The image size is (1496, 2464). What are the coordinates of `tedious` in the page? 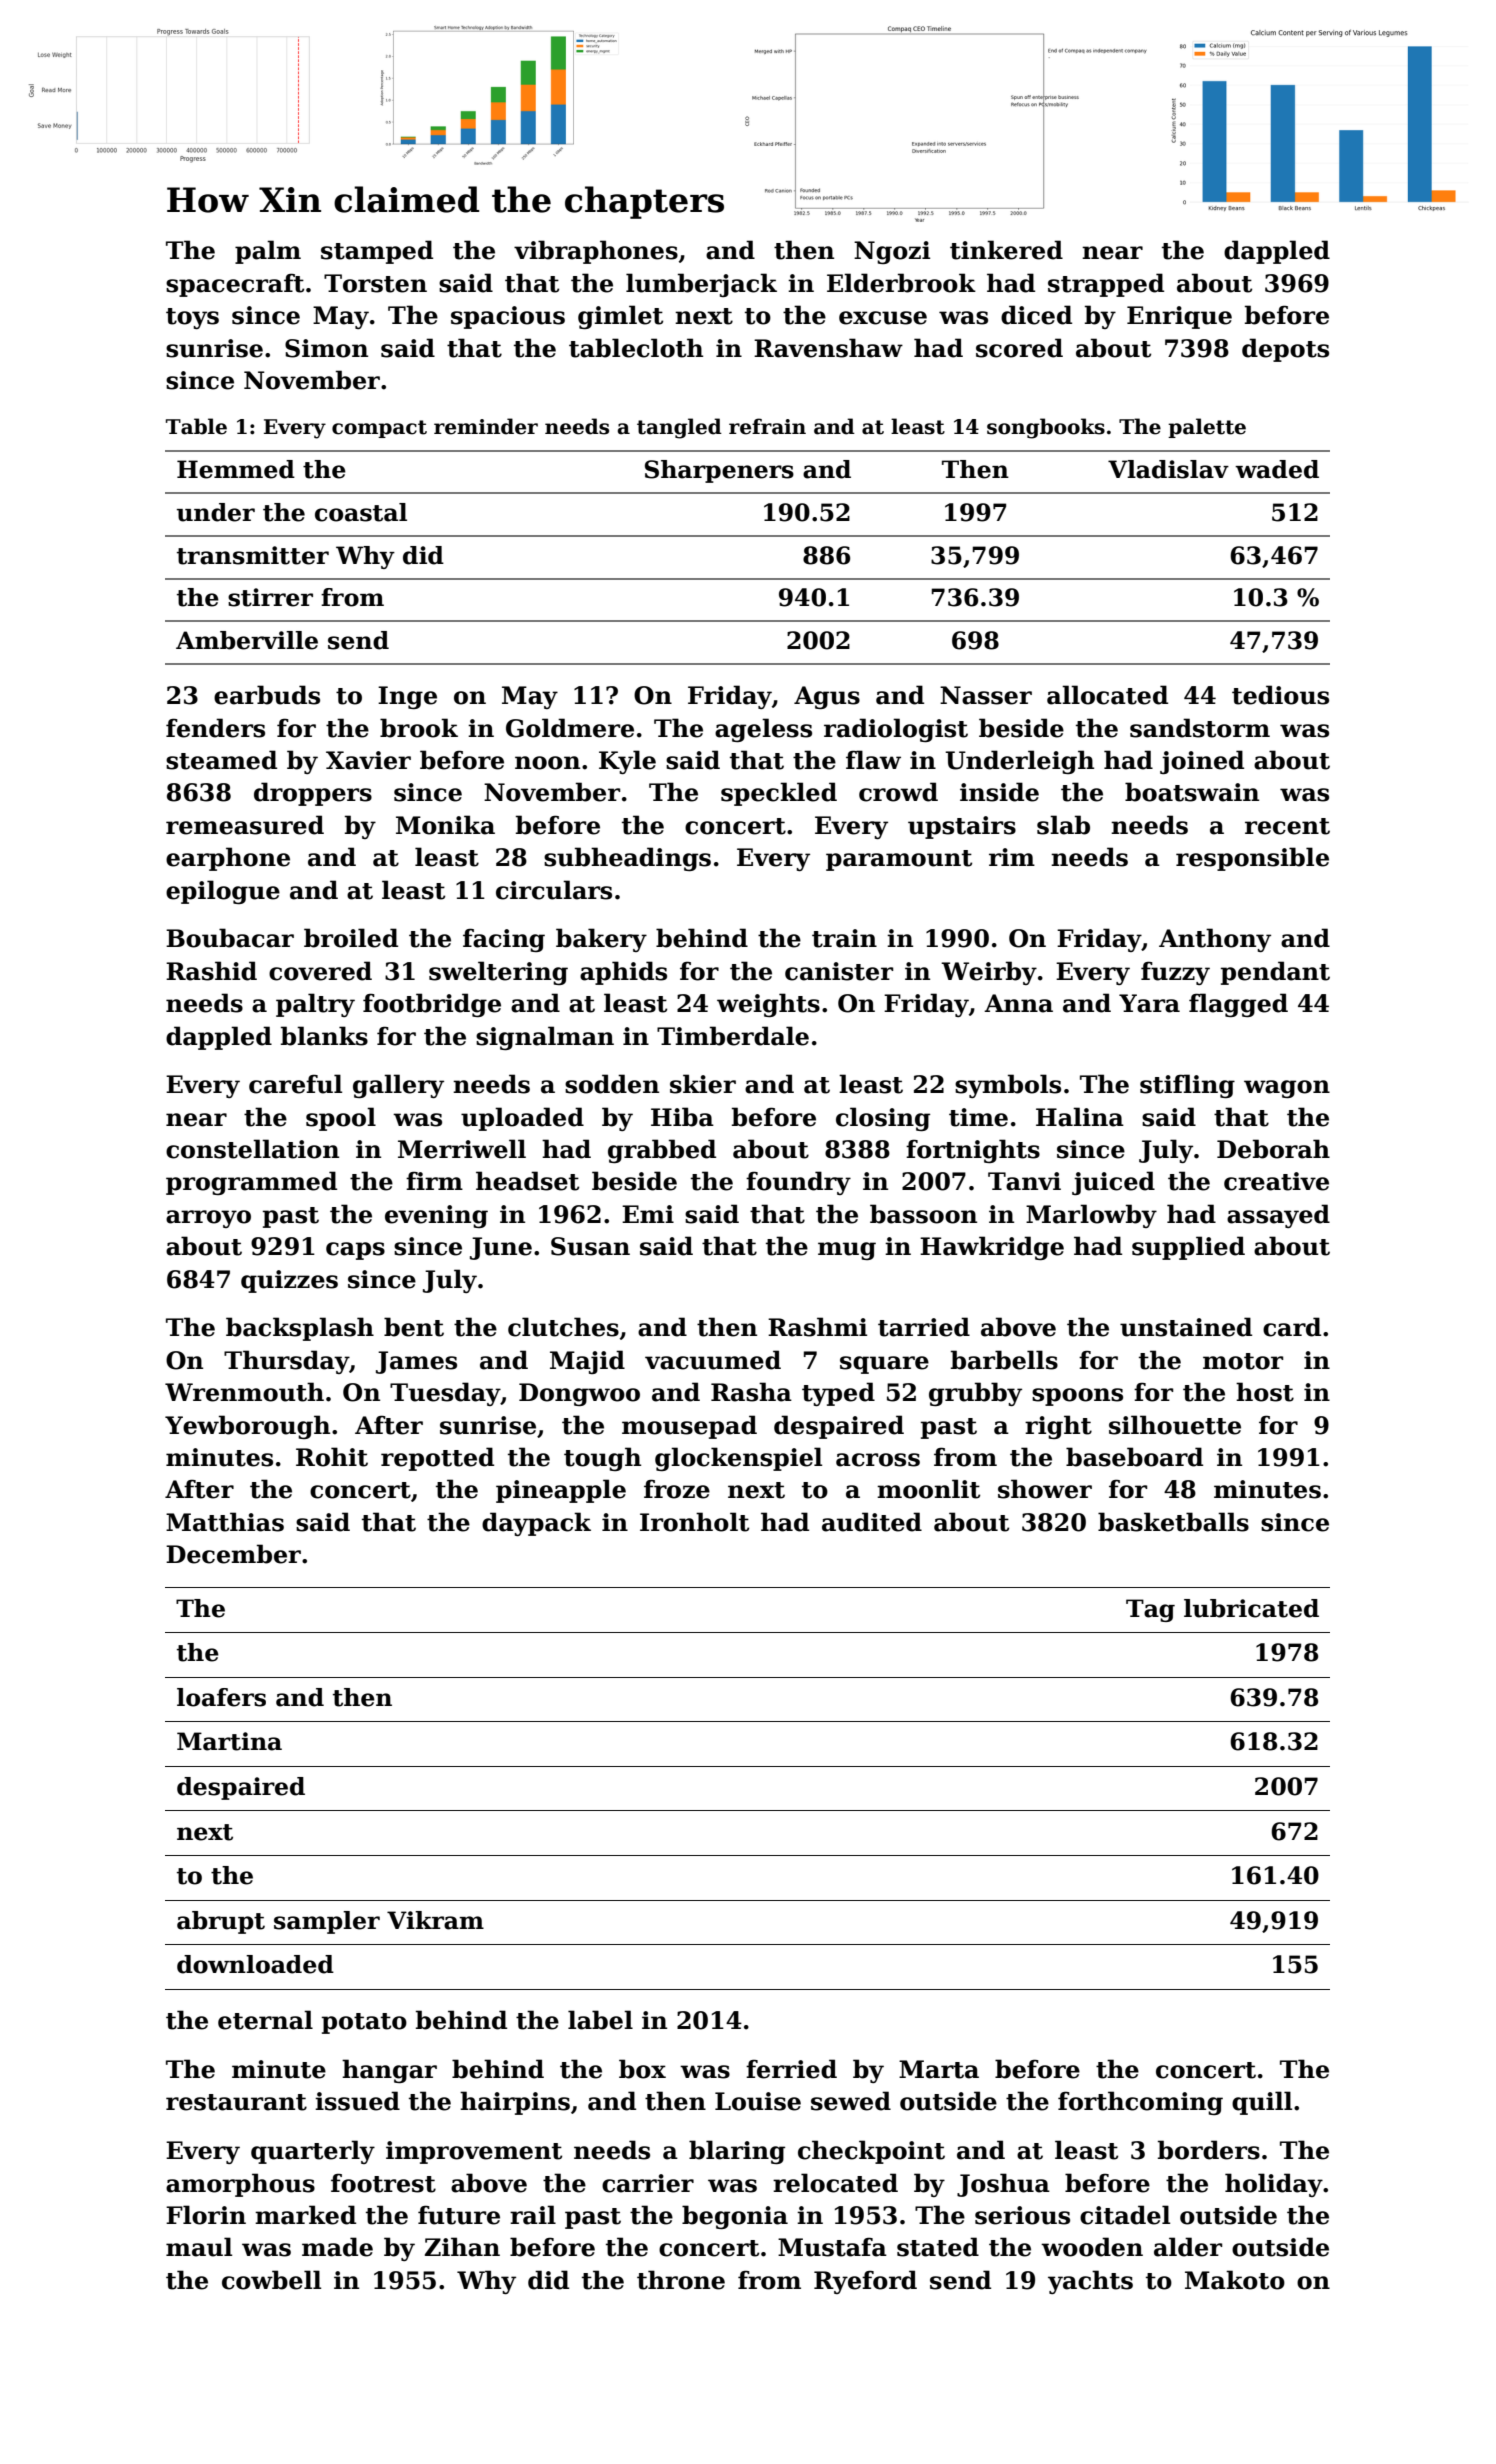 It's located at (1280, 695).
